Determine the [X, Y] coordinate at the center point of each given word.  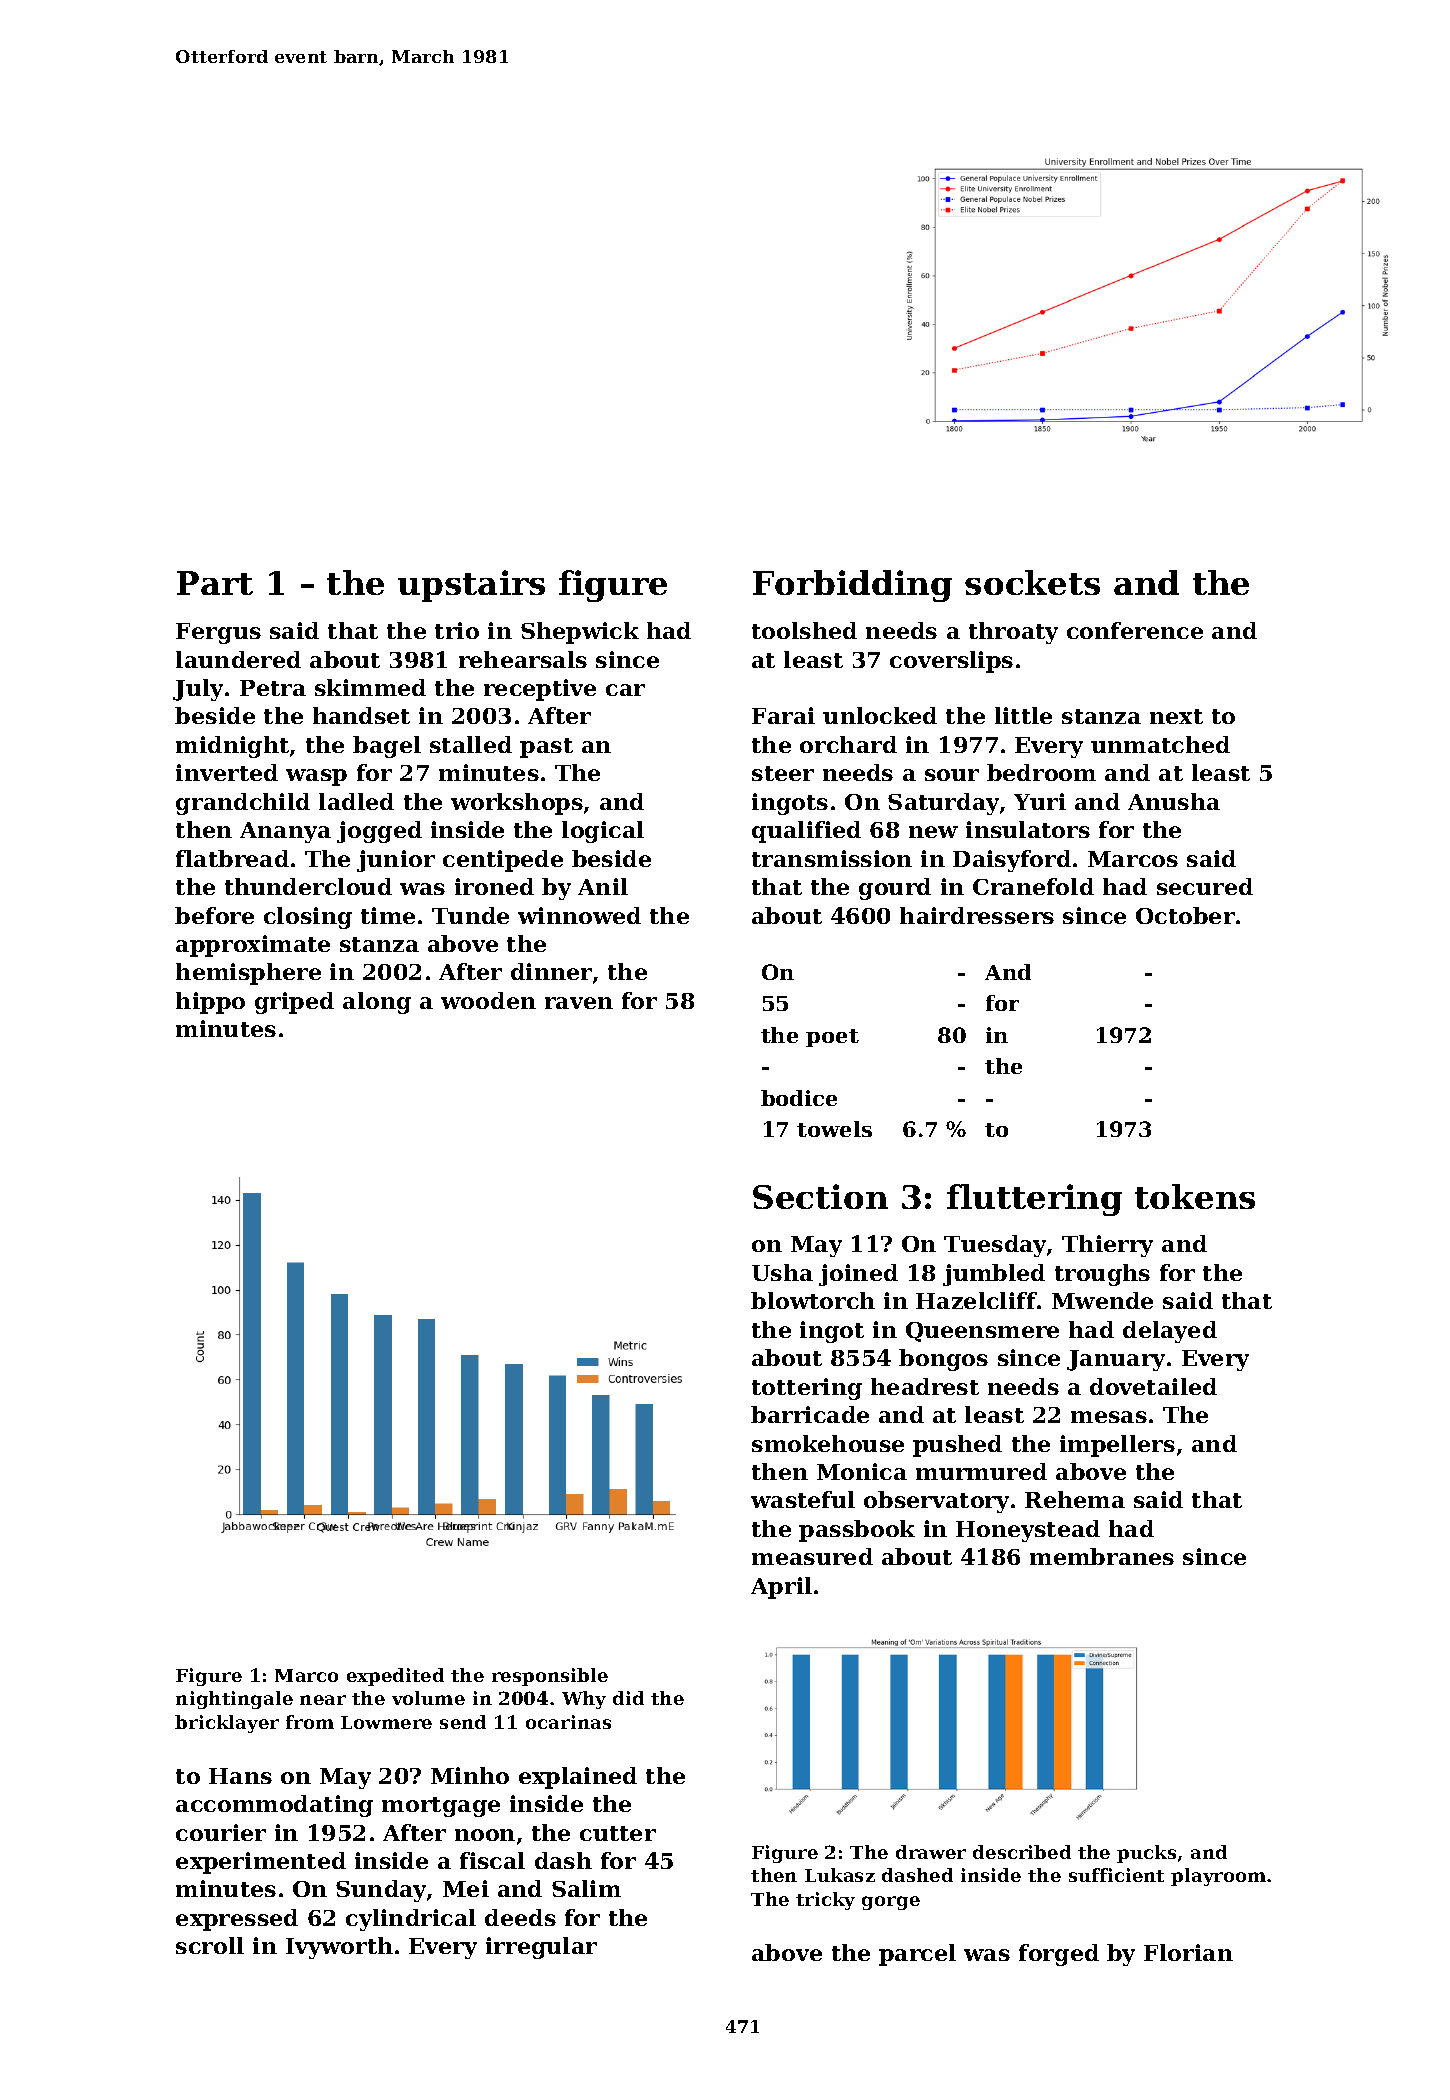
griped [294, 1003]
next [1176, 716]
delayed [1170, 1332]
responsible [550, 1677]
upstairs [471, 586]
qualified [806, 832]
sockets [1032, 582]
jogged [379, 832]
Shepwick [580, 633]
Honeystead [1028, 1531]
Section [820, 1196]
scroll [210, 1945]
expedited [395, 1677]
